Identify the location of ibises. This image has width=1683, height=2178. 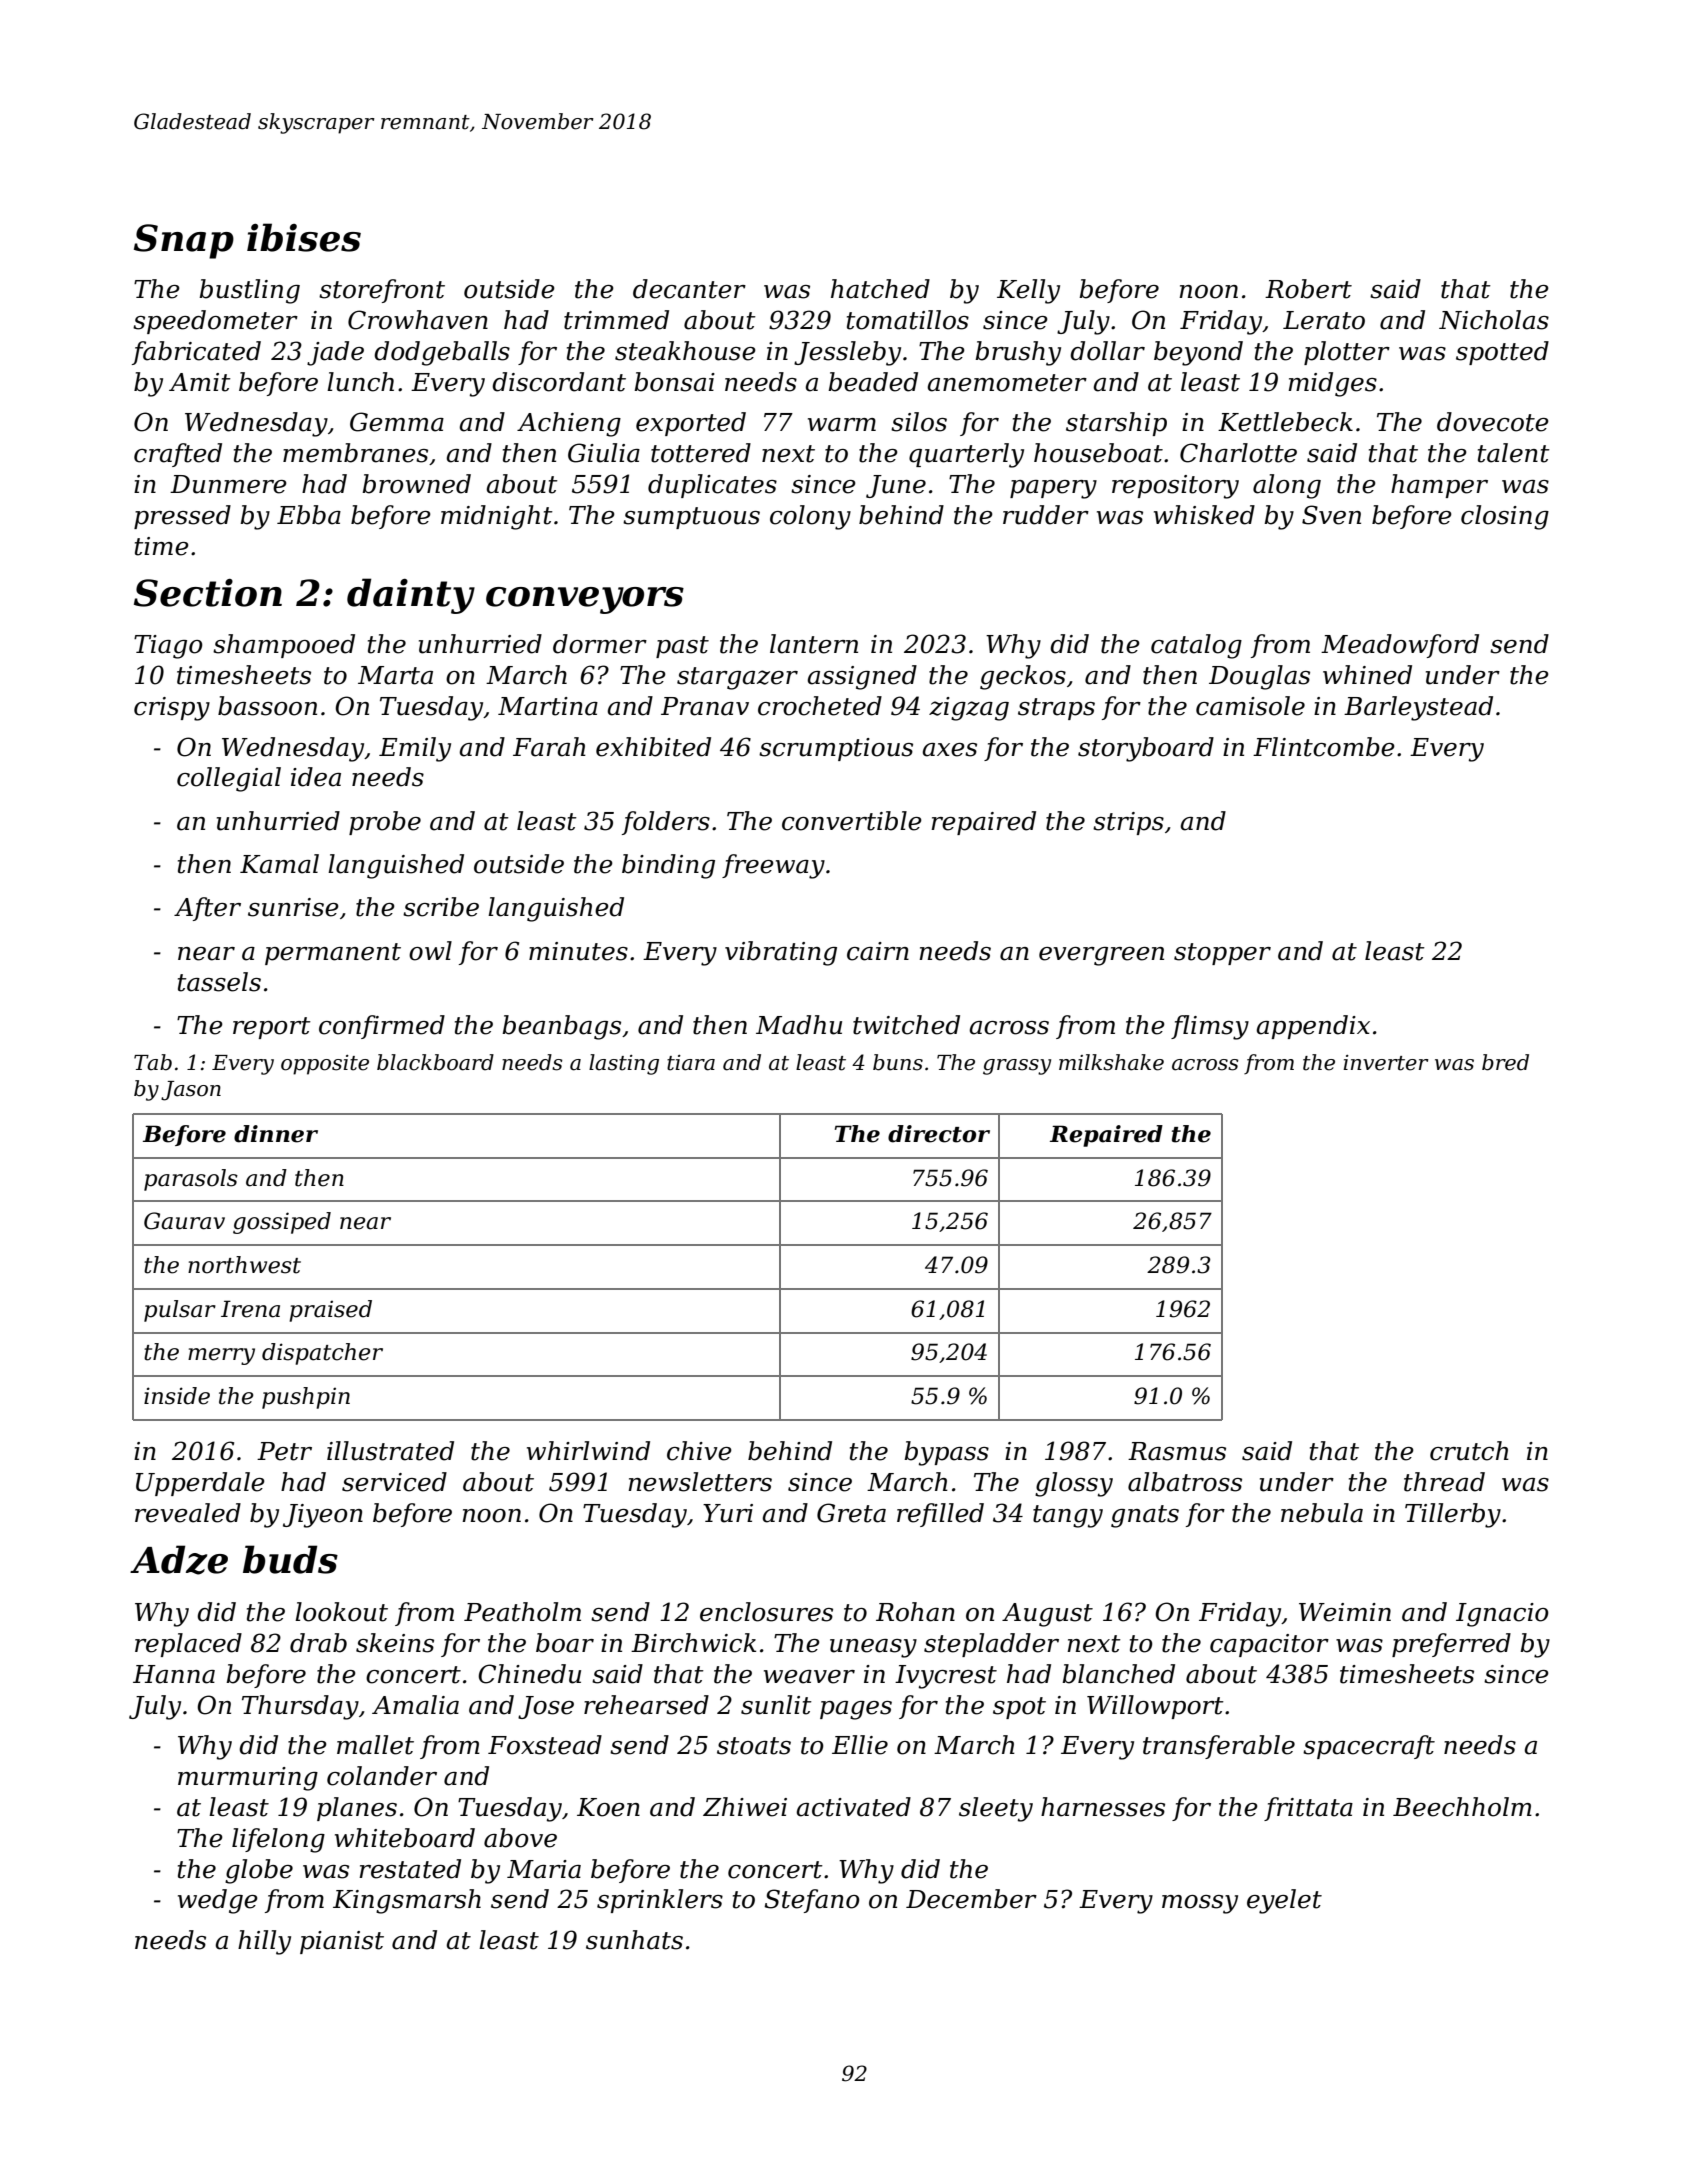
(304, 237).
